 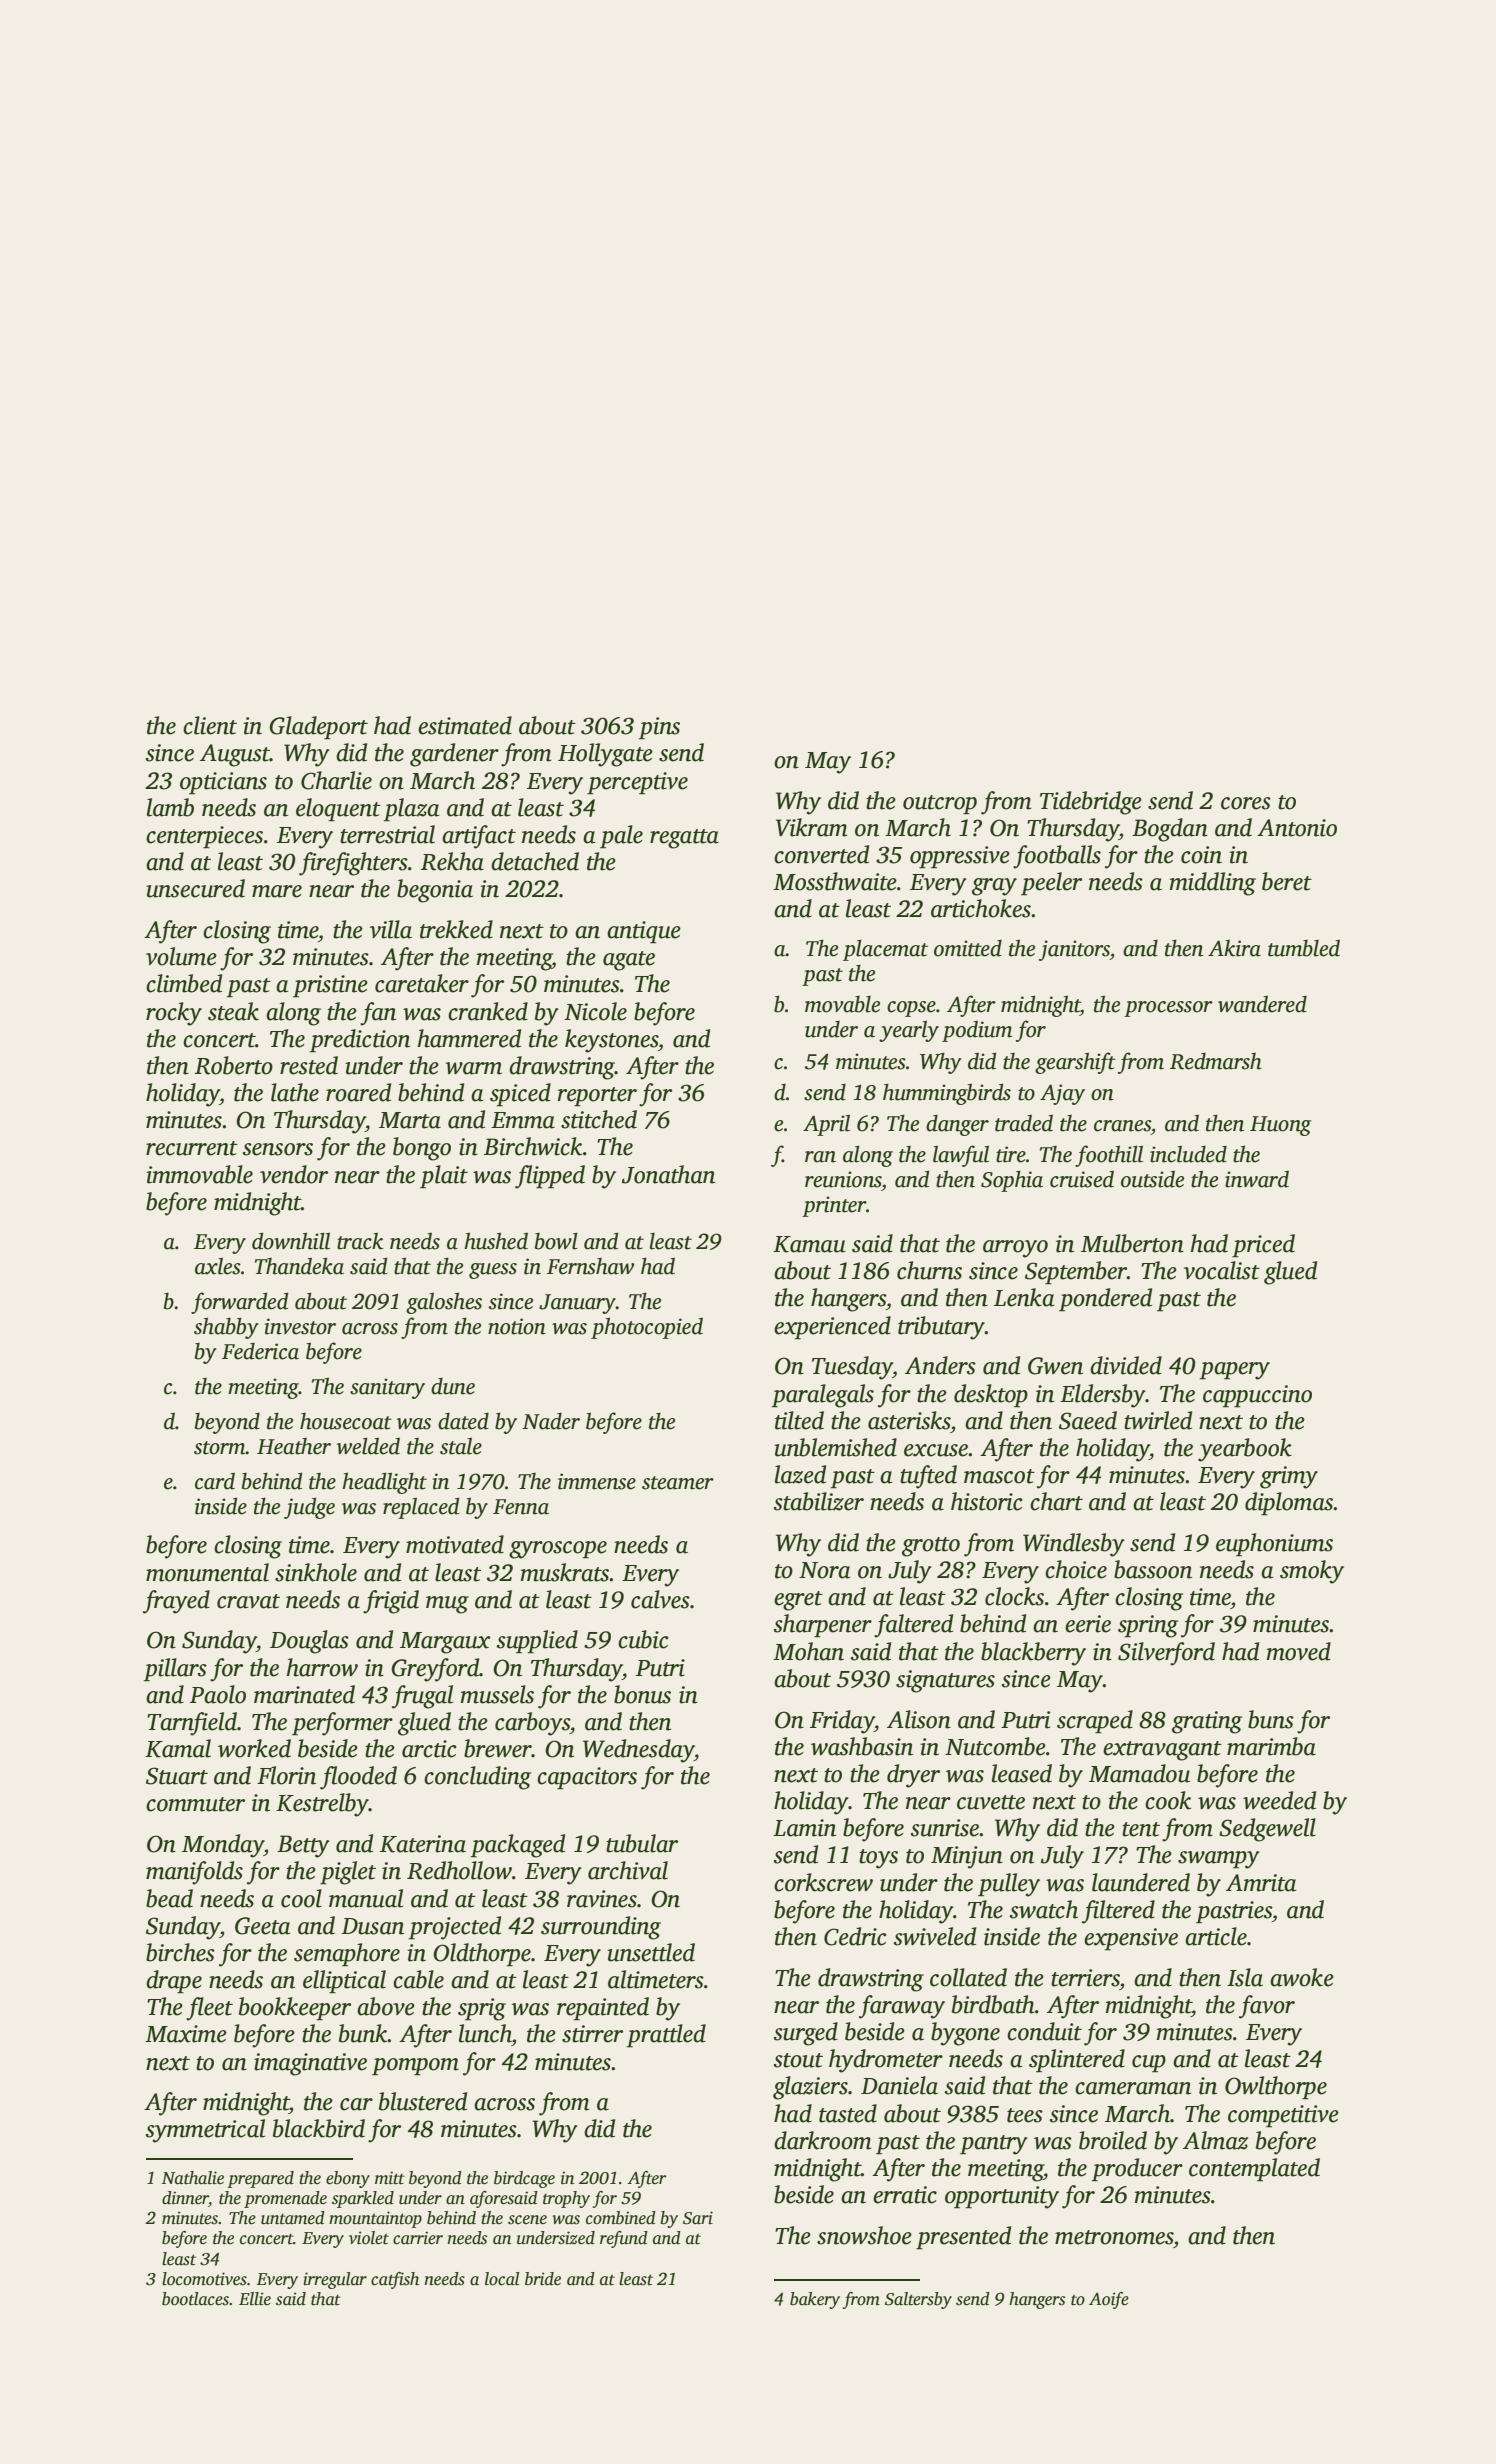 I want to click on placemat, so click(x=885, y=950).
